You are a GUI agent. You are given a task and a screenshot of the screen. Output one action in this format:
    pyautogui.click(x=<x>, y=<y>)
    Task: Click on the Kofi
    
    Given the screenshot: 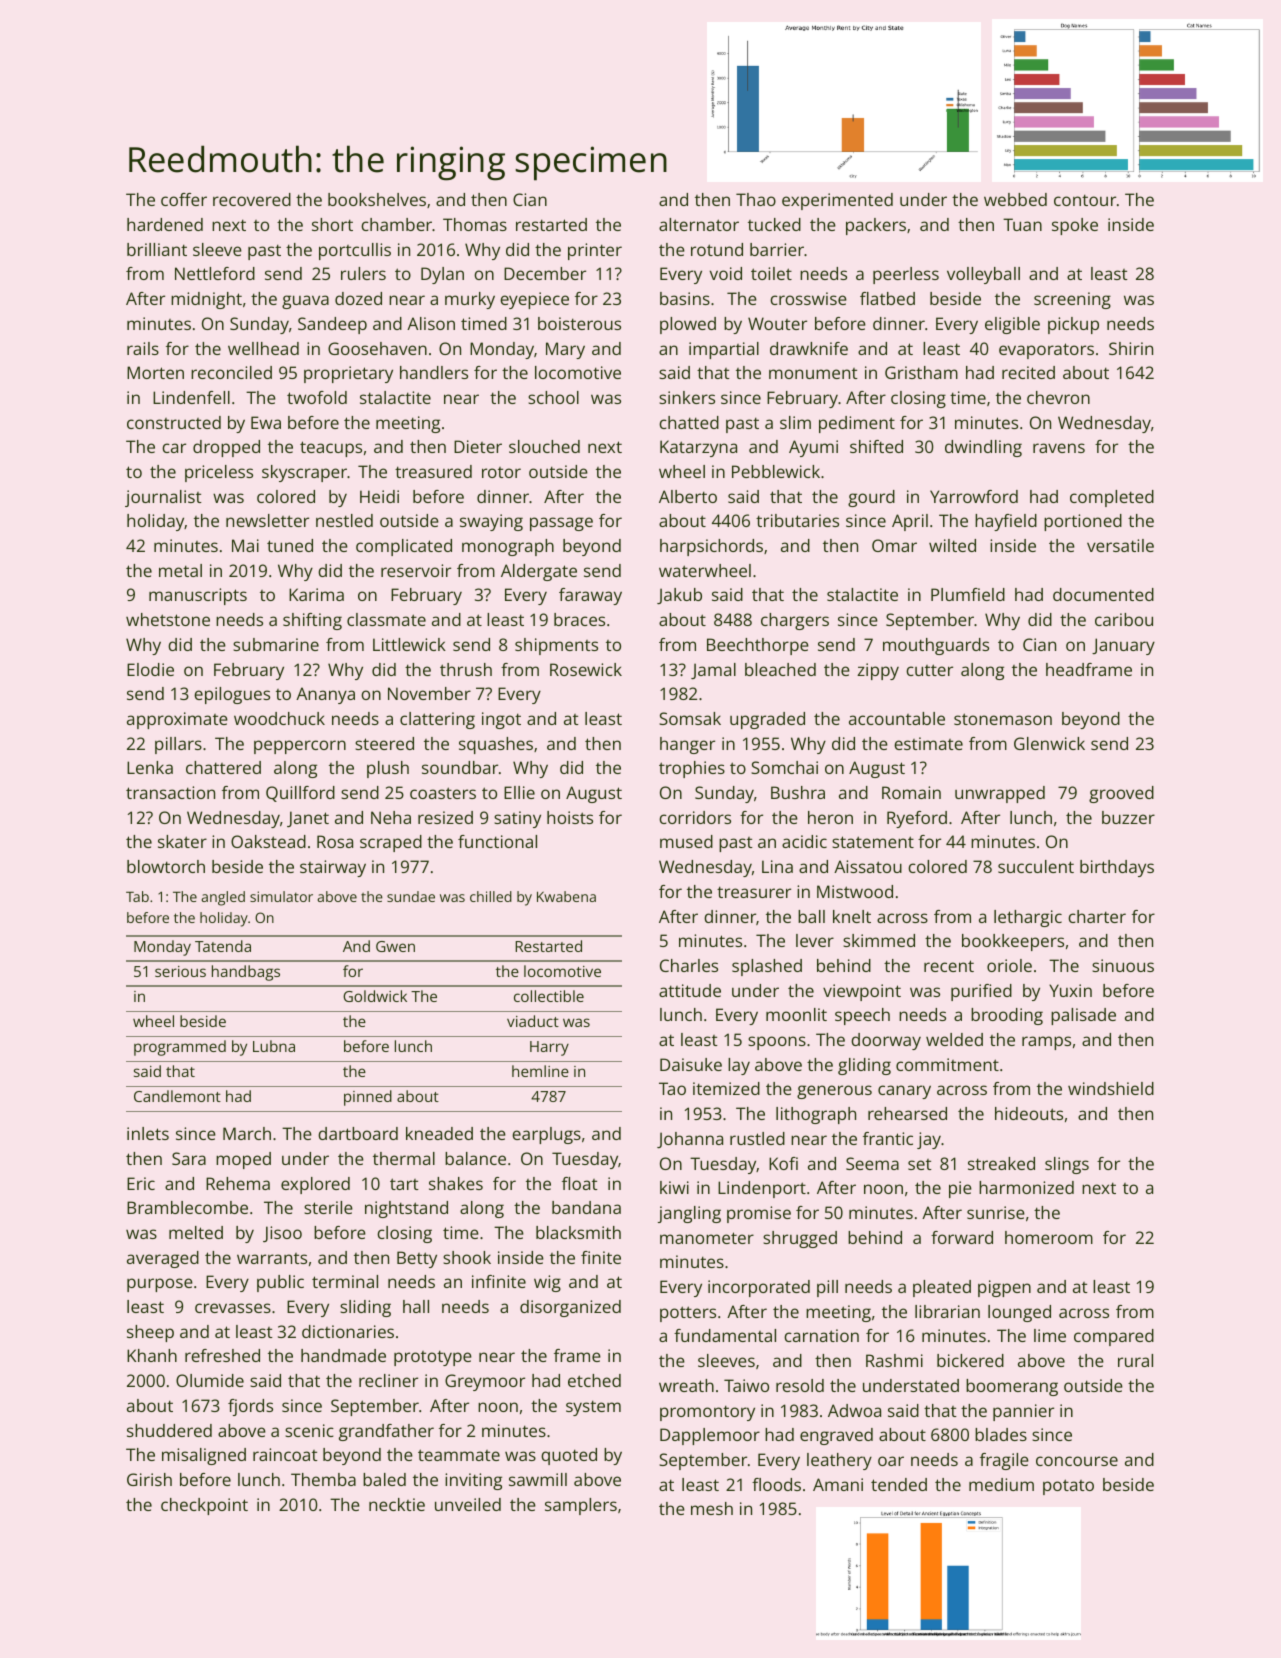 What is the action you would take?
    pyautogui.click(x=783, y=1163)
